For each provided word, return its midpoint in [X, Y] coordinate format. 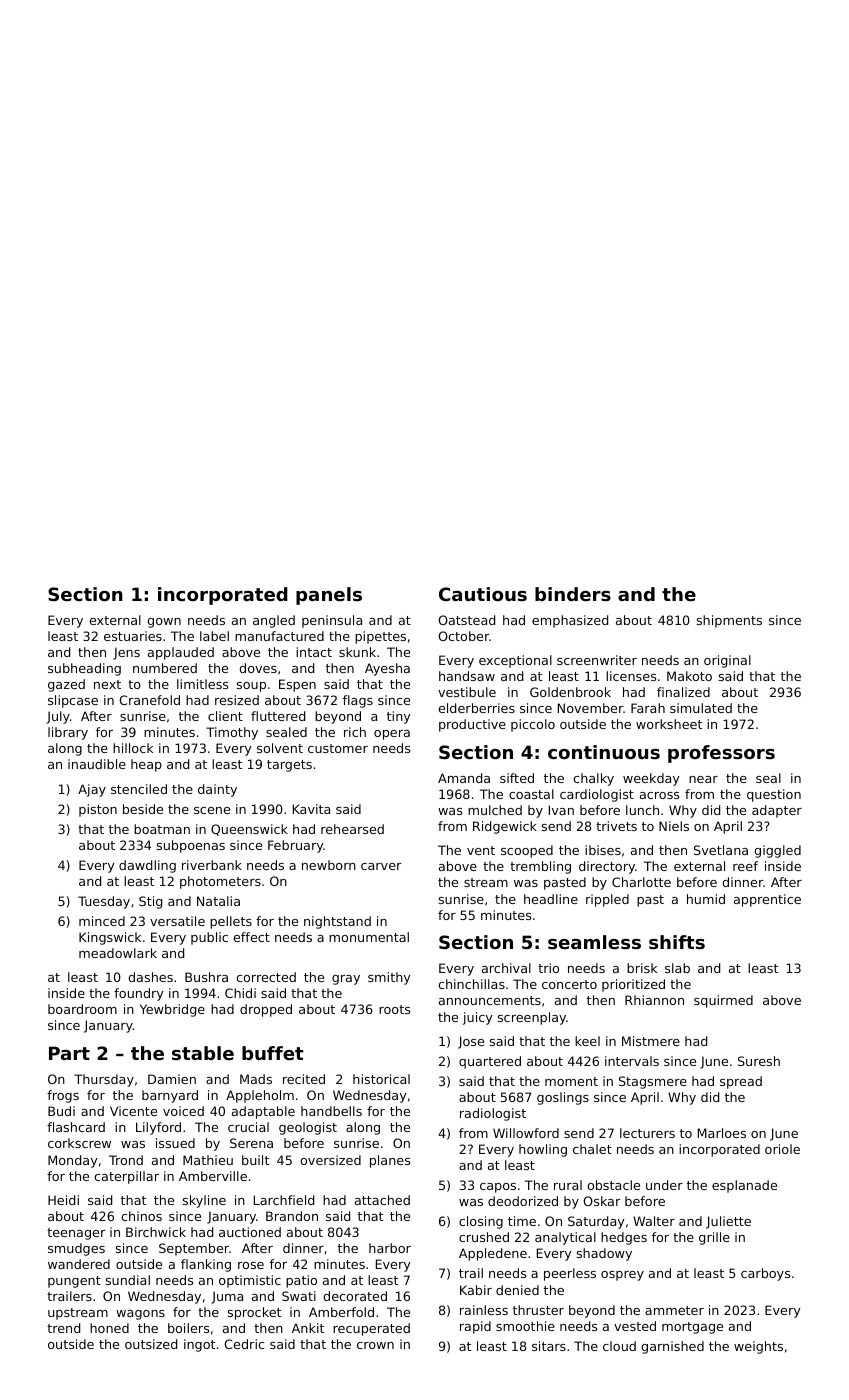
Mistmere [651, 1041]
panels [329, 596]
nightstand [337, 922]
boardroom [82, 1009]
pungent [74, 1282]
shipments [729, 621]
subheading [84, 669]
